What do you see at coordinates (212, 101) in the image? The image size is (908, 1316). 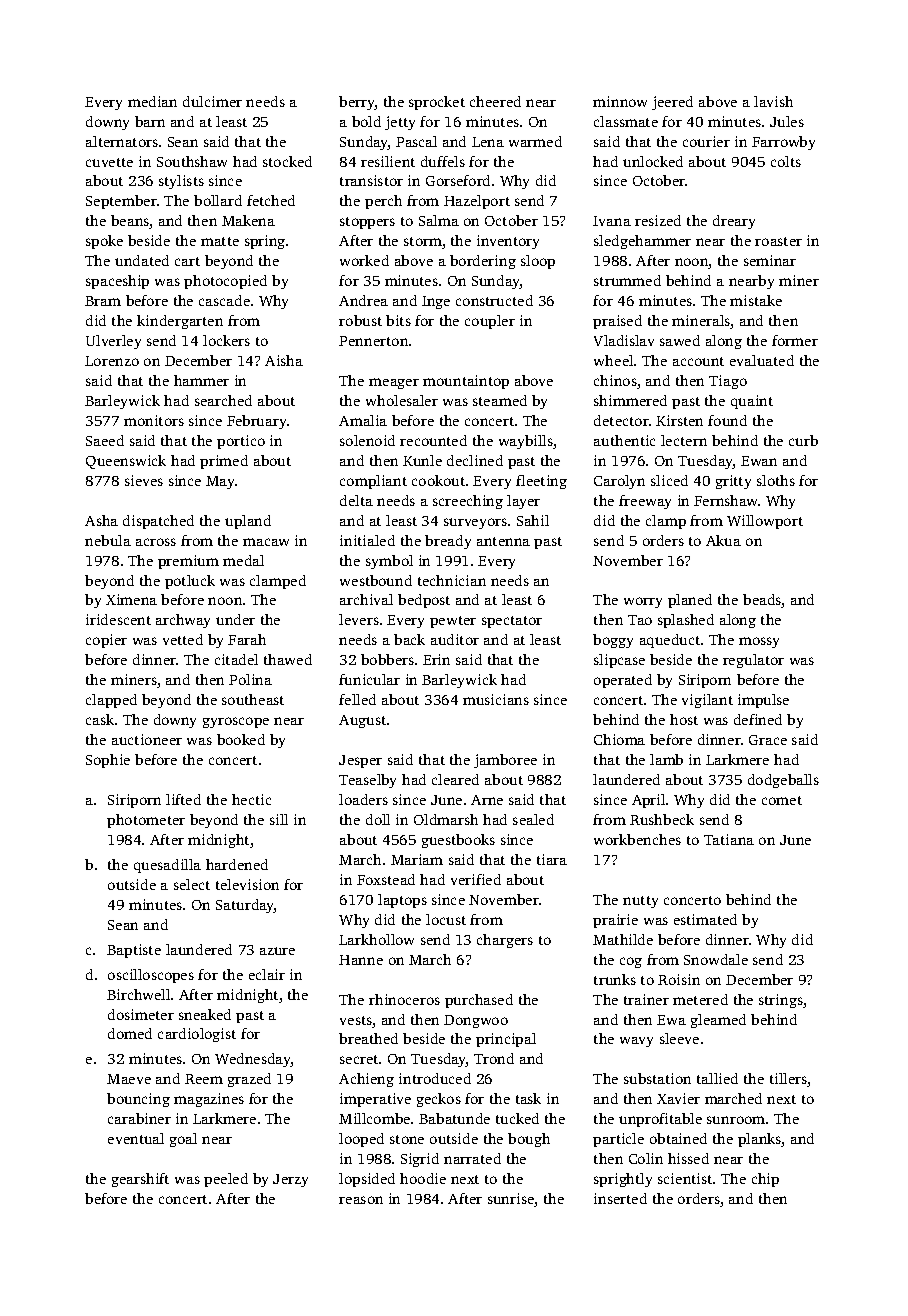 I see `dulcimer` at bounding box center [212, 101].
